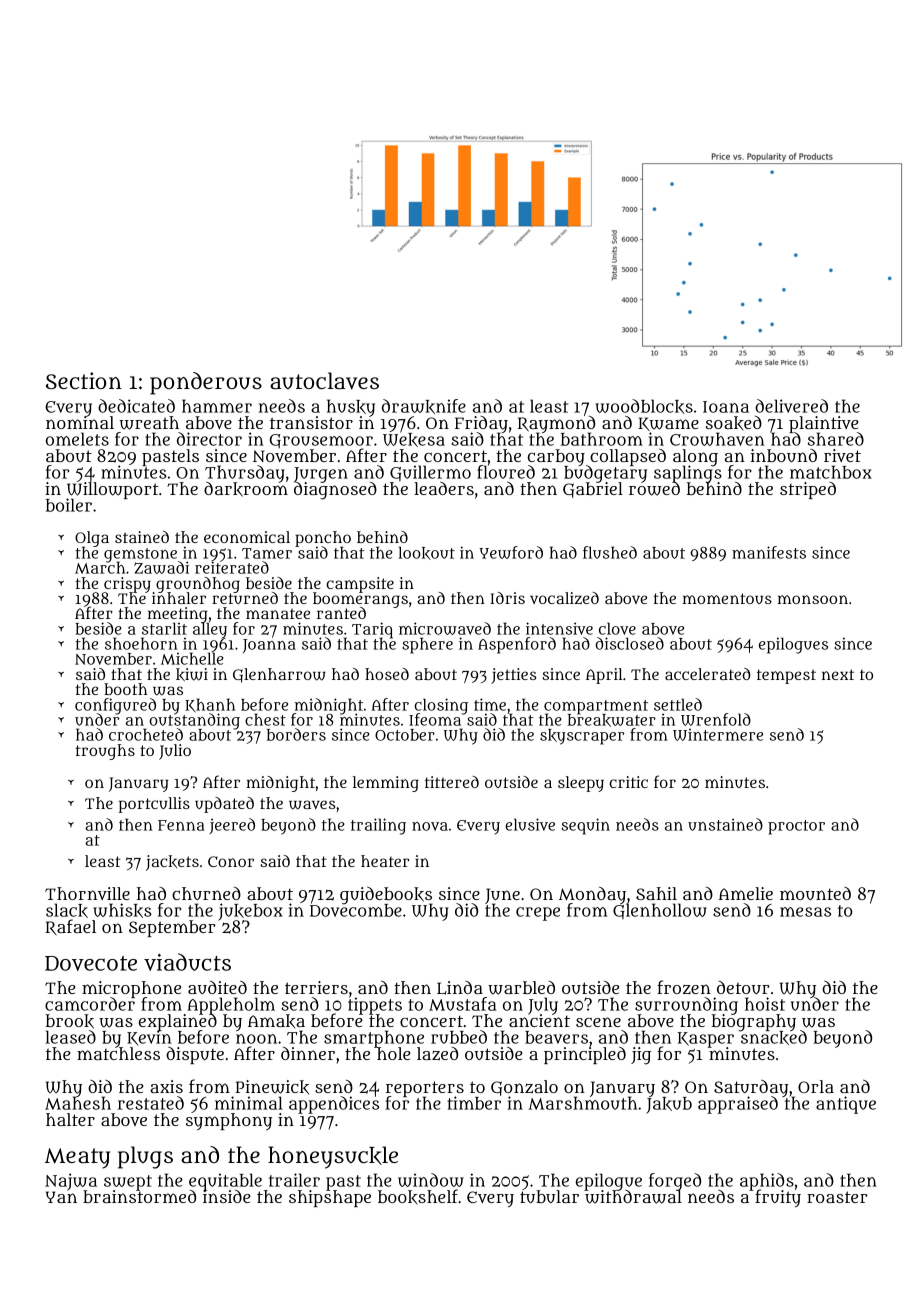  I want to click on hosed, so click(387, 674).
